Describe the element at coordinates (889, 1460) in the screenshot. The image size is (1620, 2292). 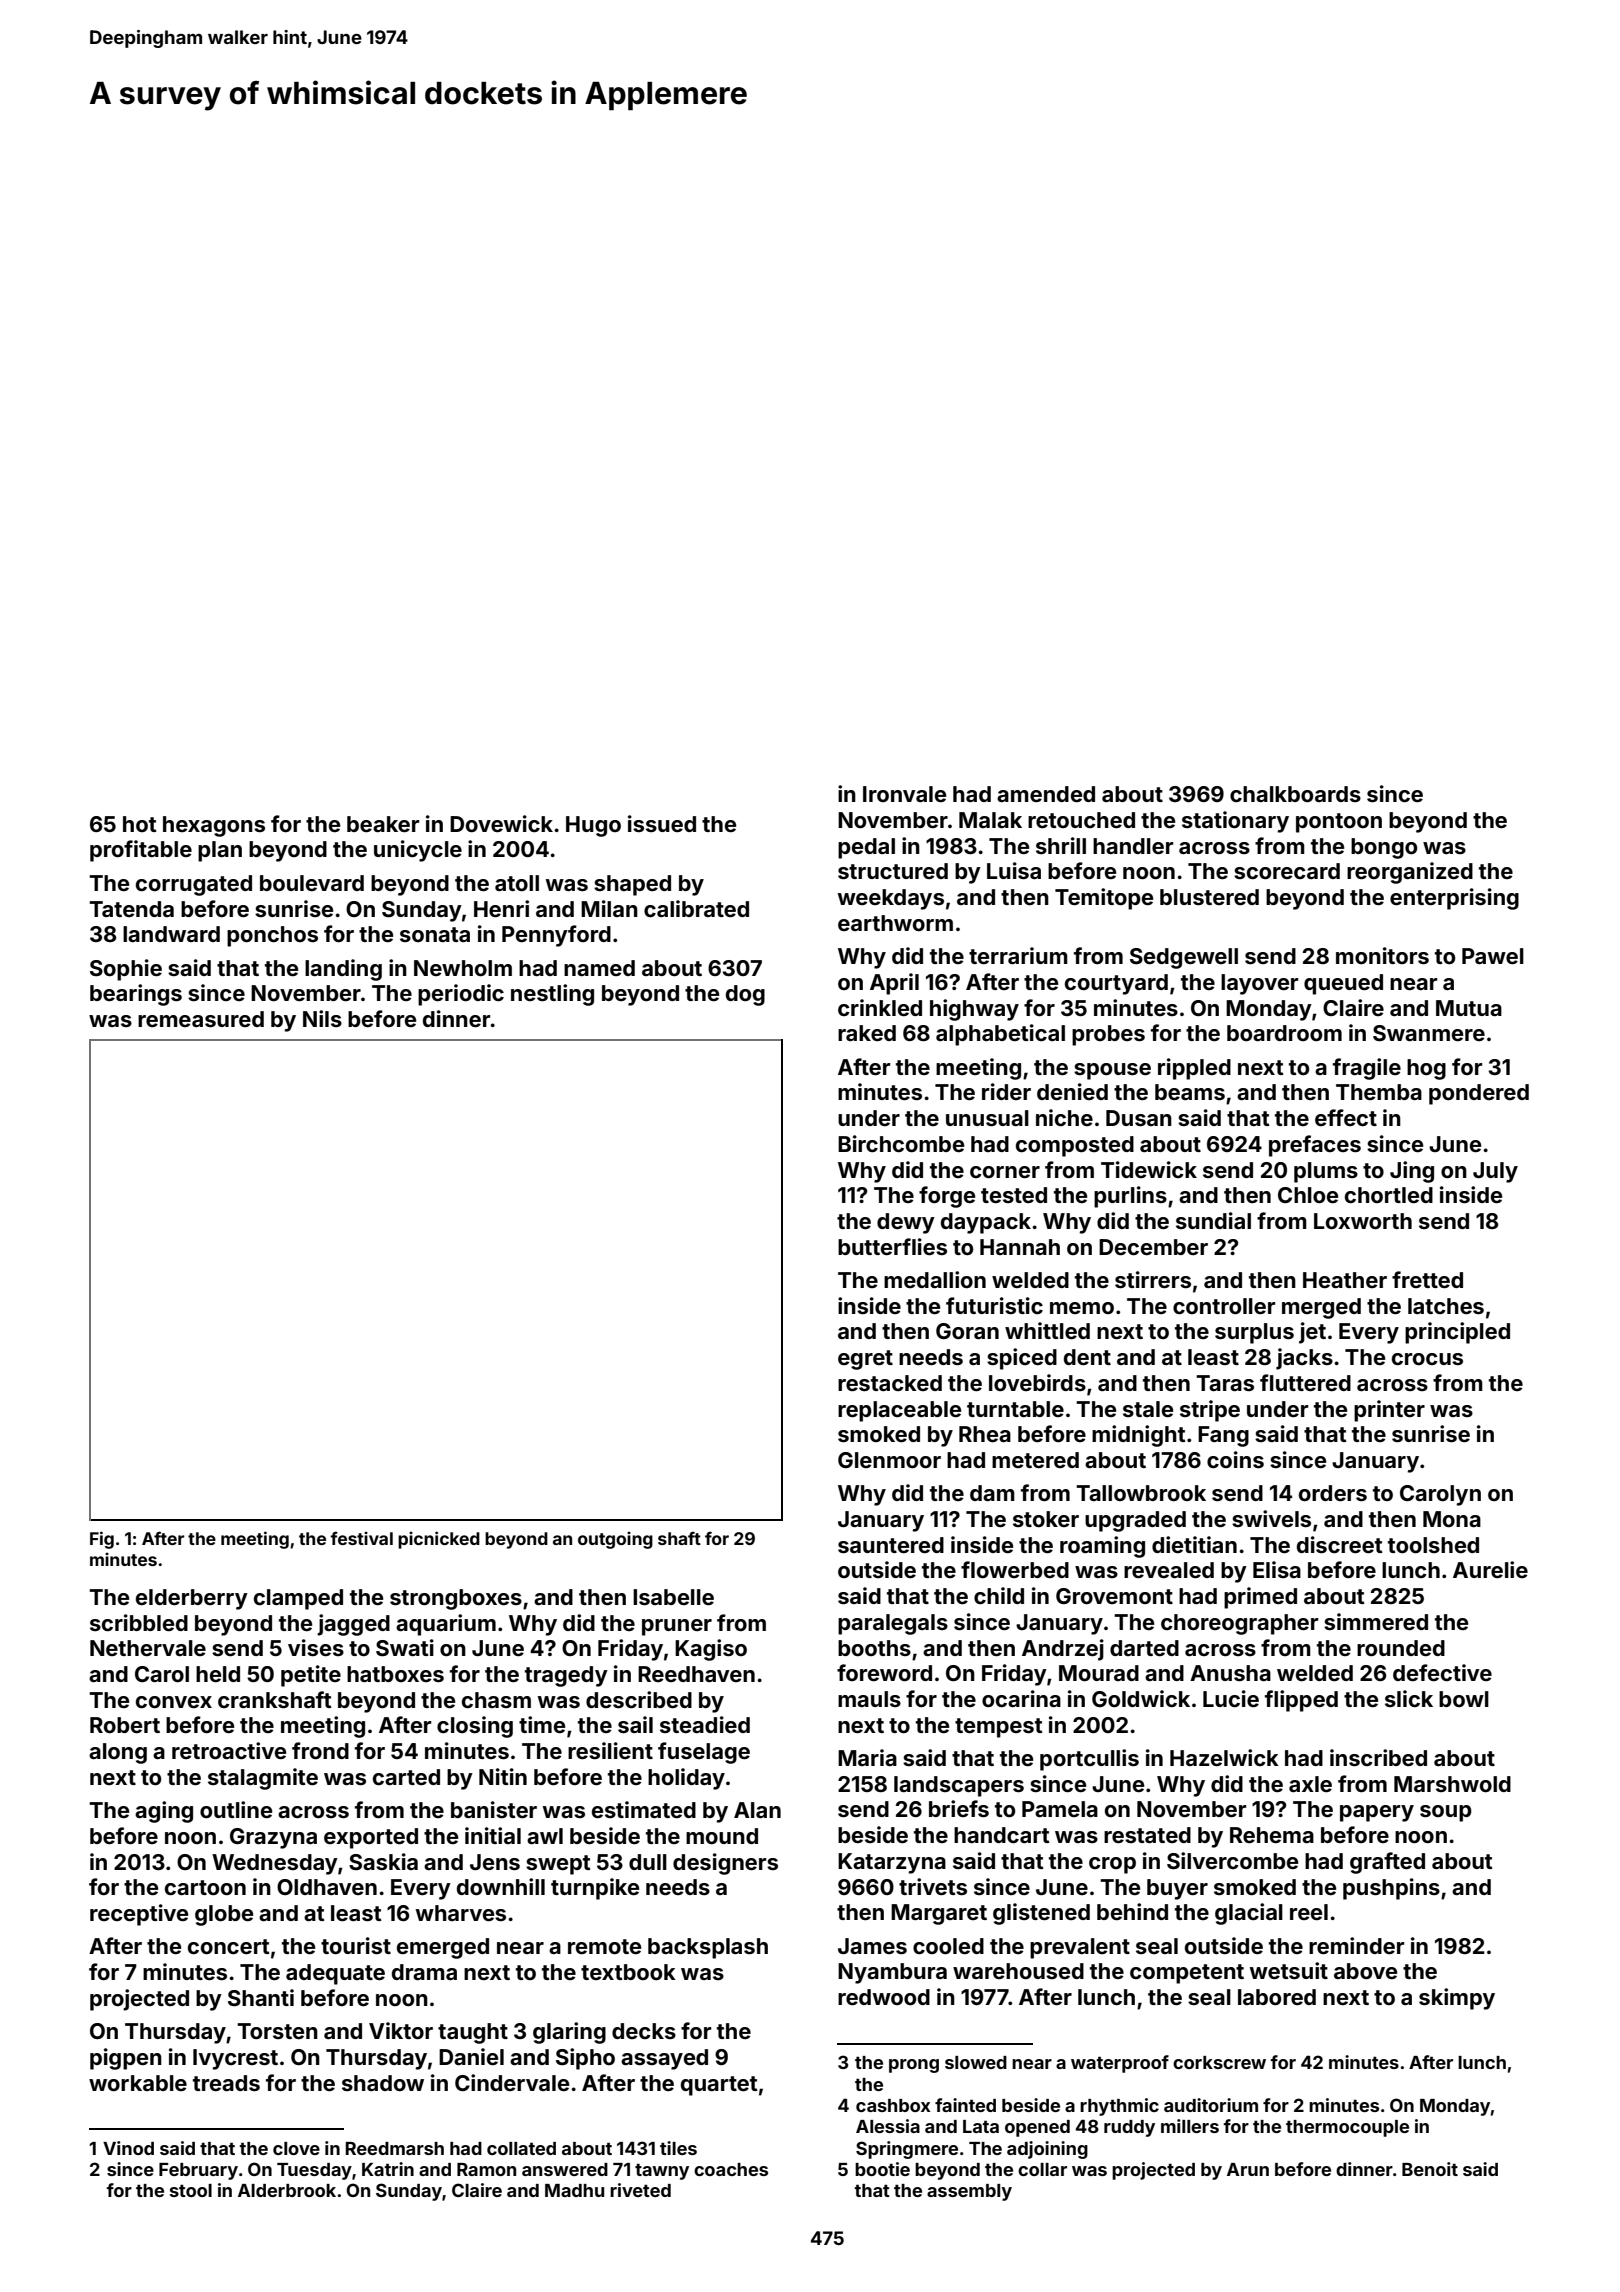
I see `Glenmoor` at that location.
